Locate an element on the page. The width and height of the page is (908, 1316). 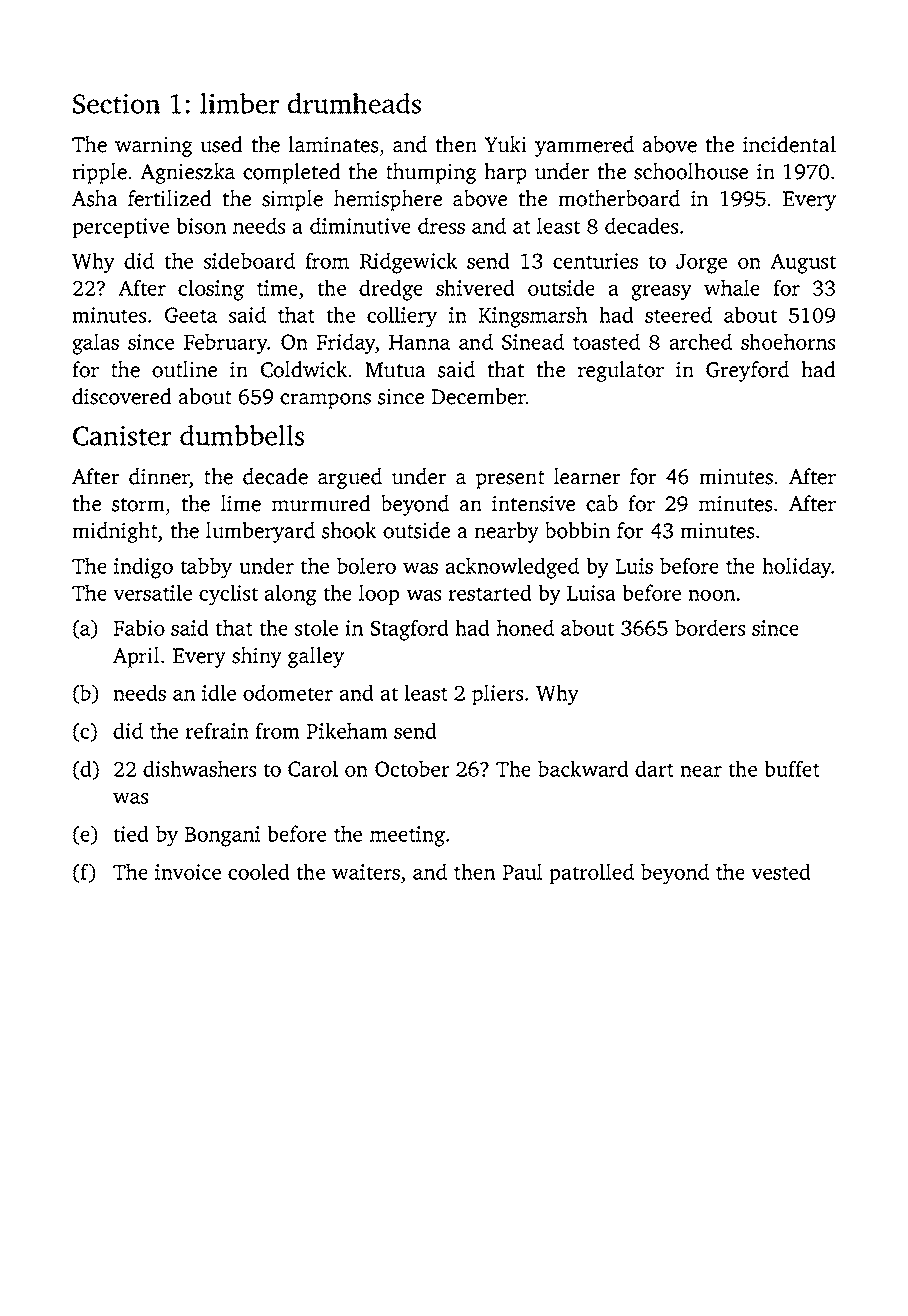
galas is located at coordinates (95, 344).
